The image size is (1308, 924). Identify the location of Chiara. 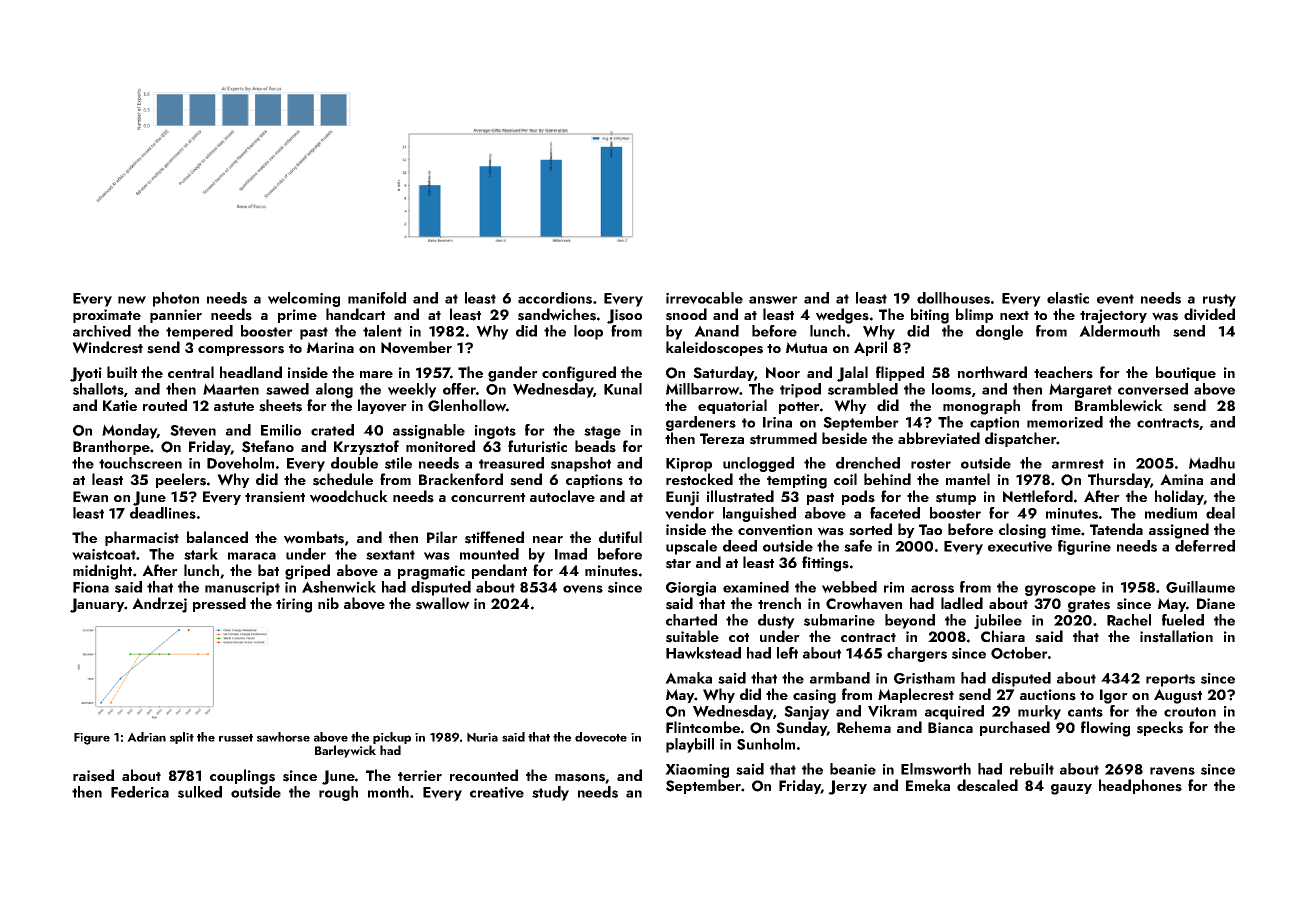
(1003, 636).
